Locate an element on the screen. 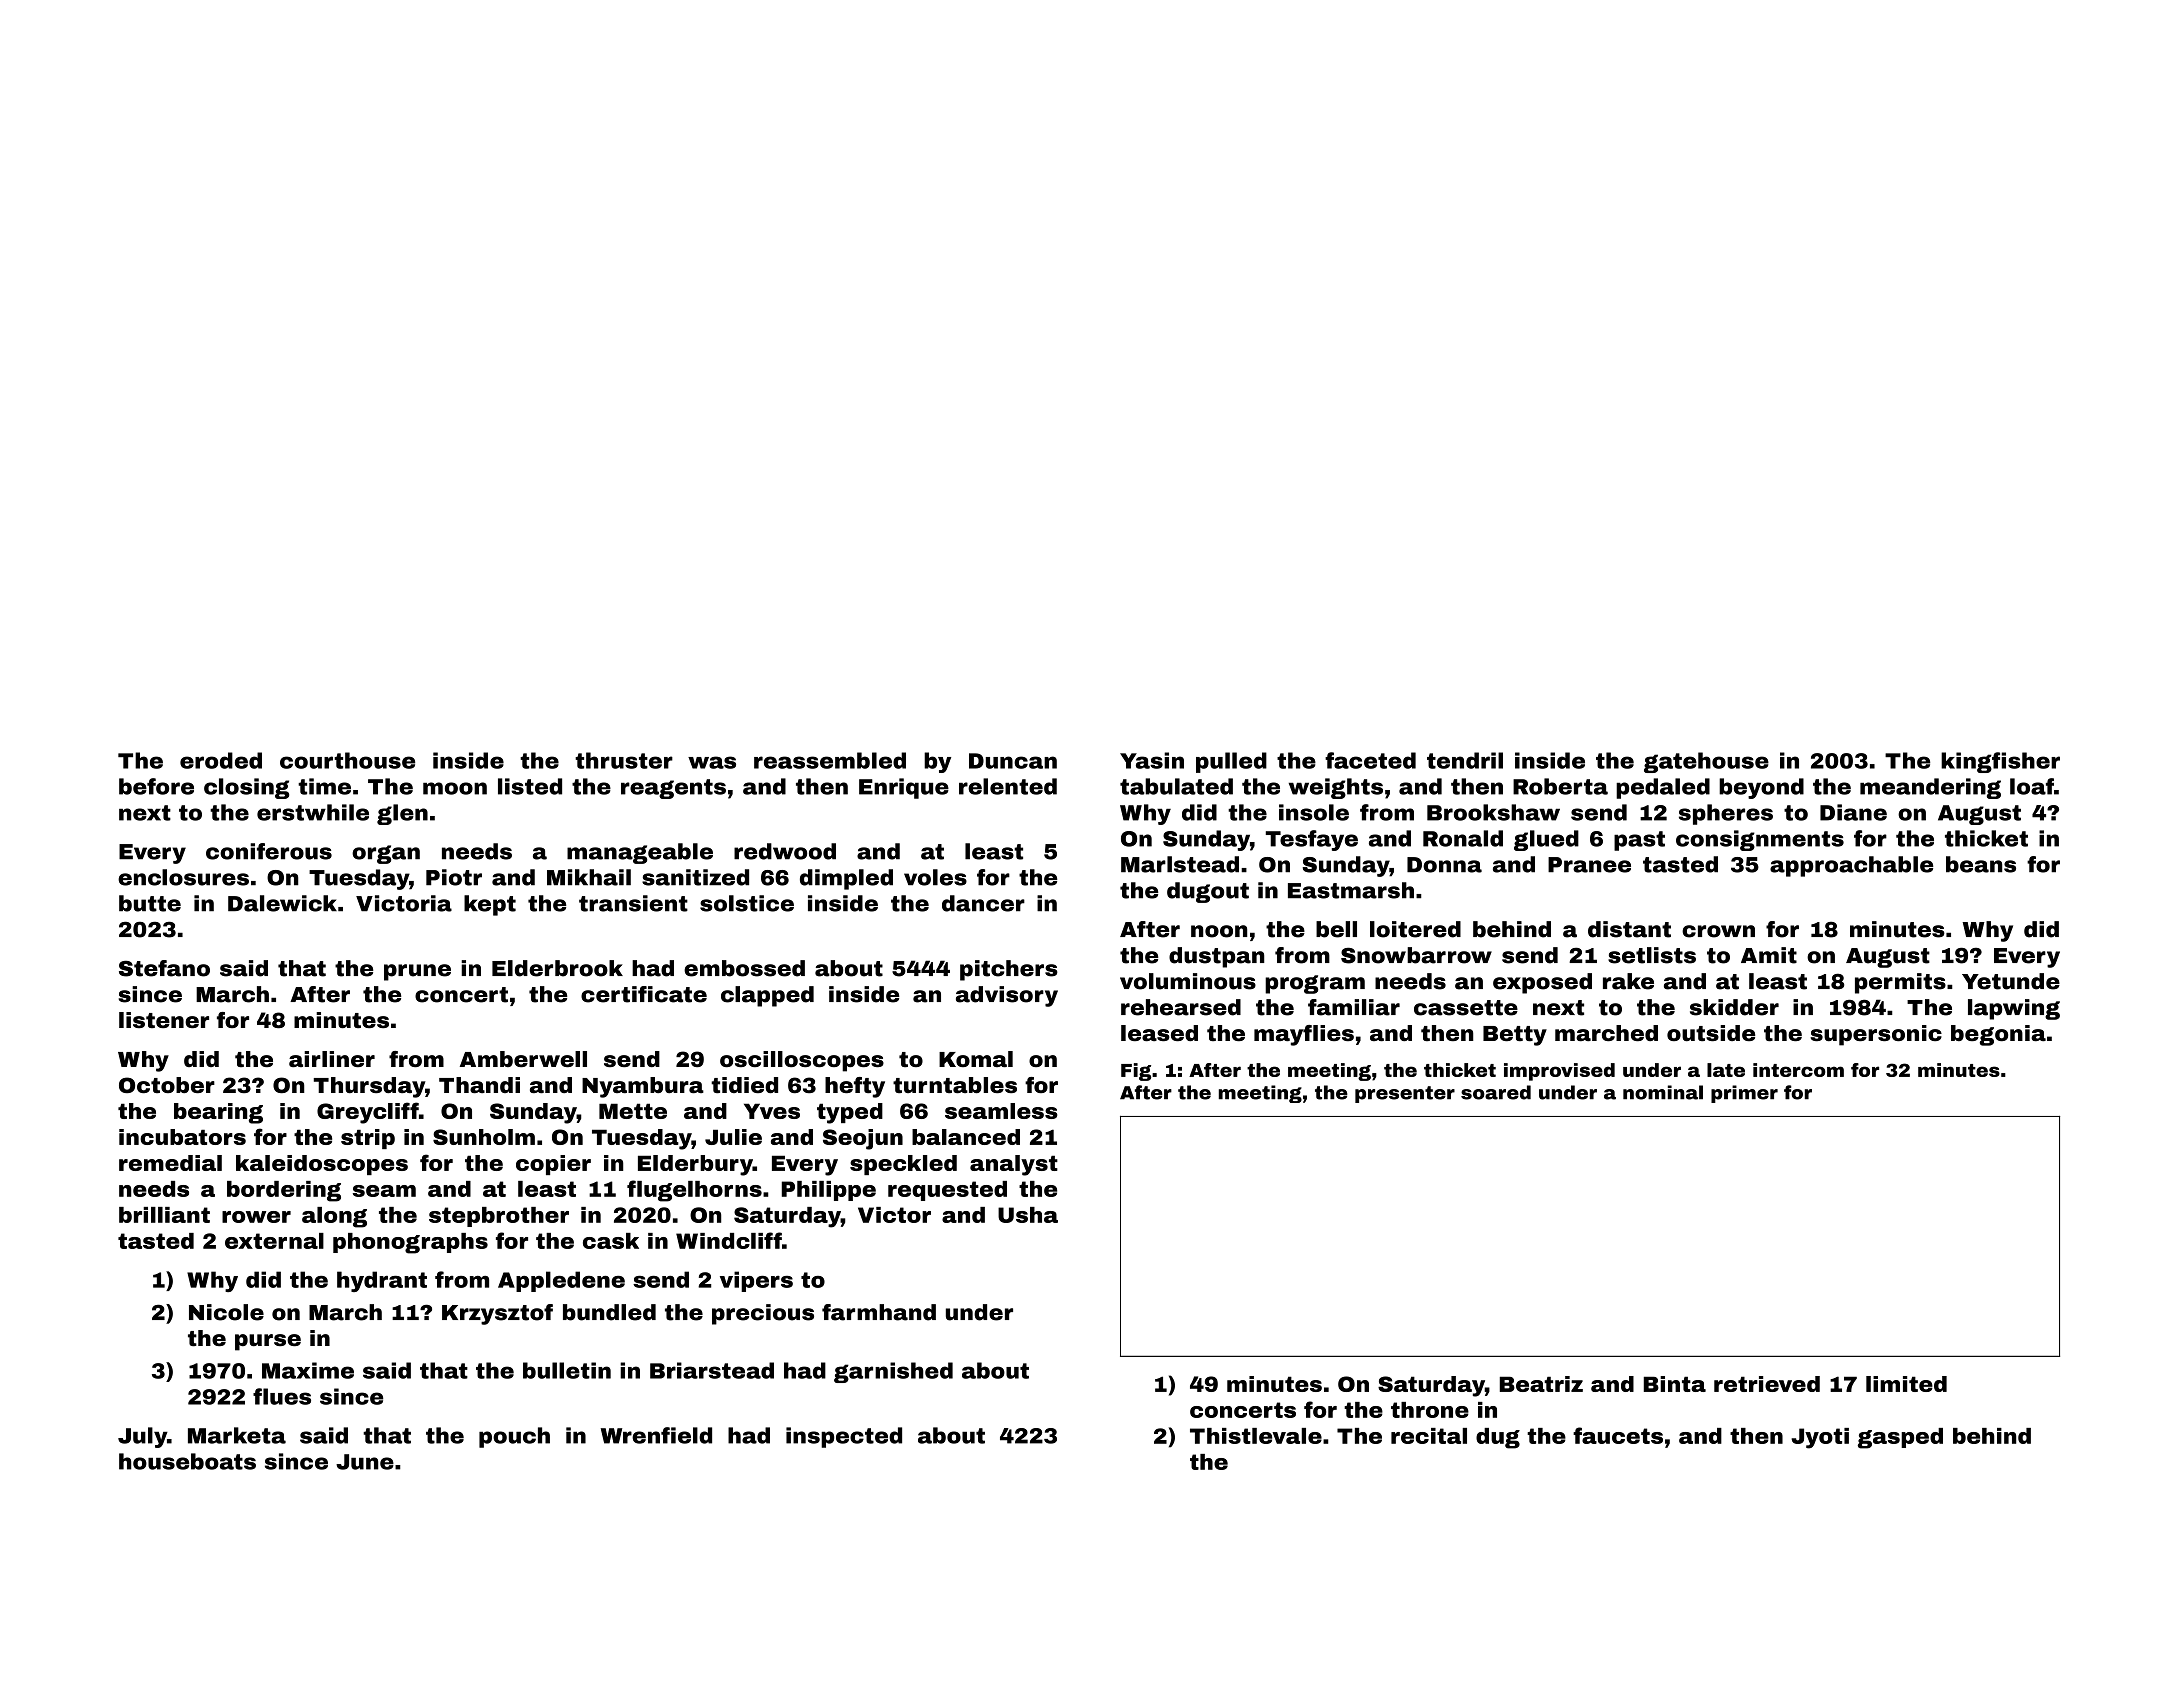  Usha is located at coordinates (1028, 1215).
